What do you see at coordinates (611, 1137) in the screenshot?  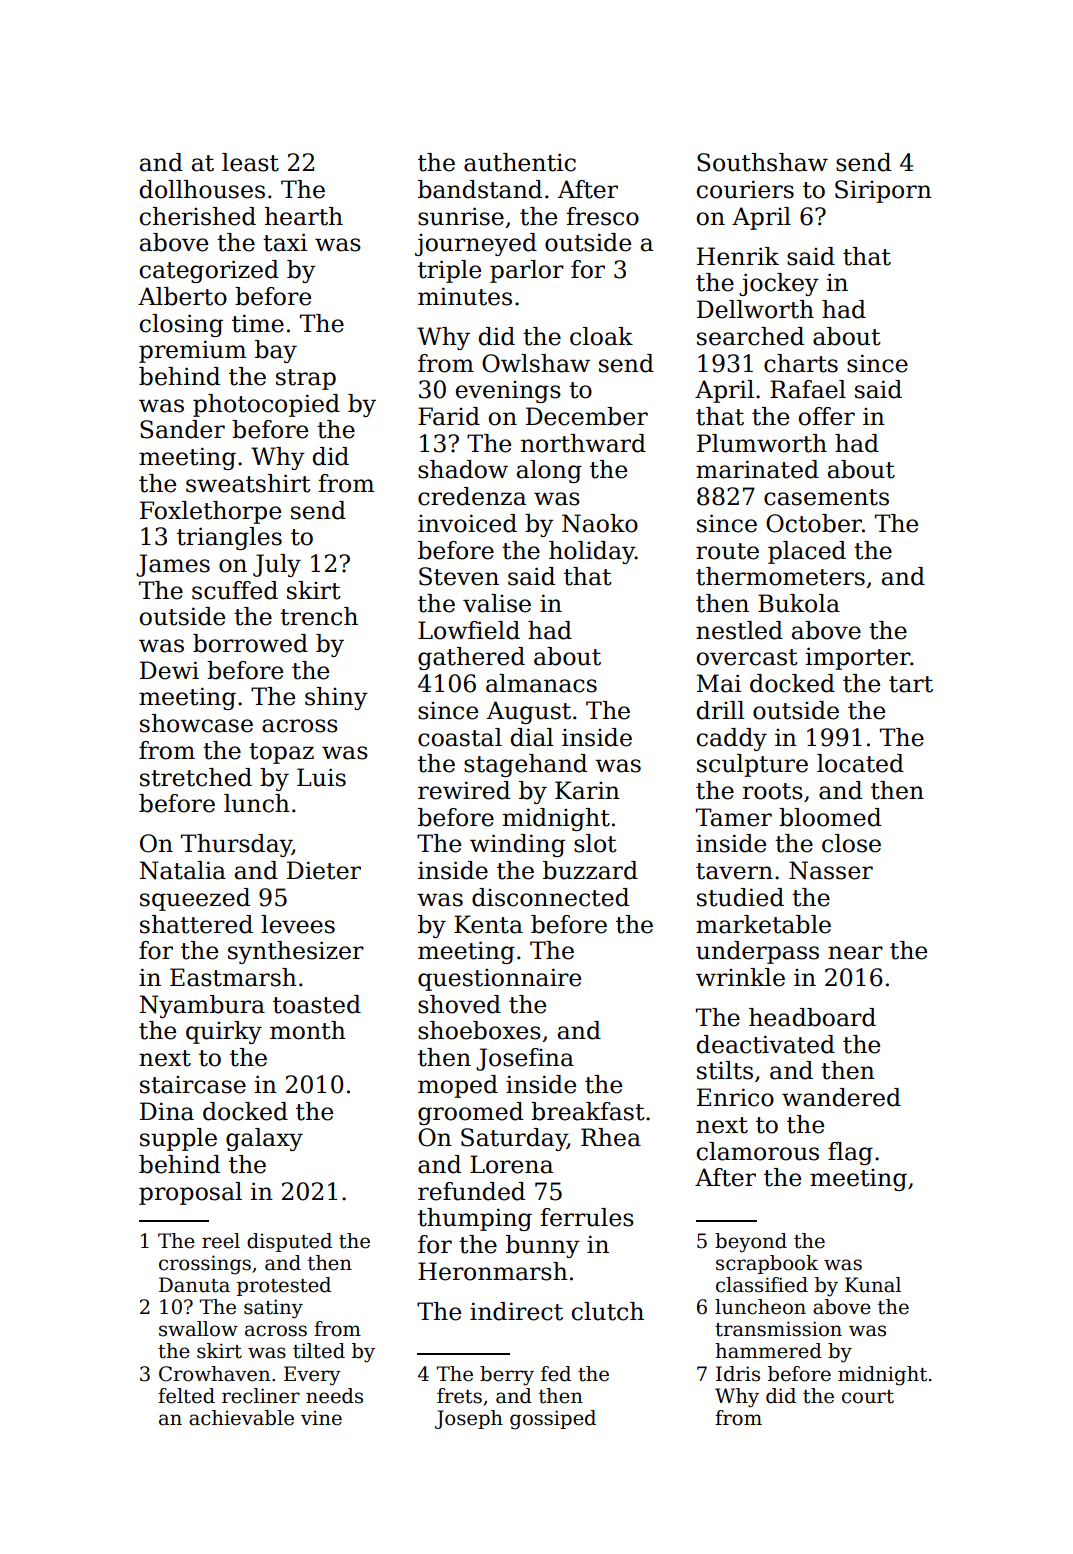 I see `Rhea` at bounding box center [611, 1137].
